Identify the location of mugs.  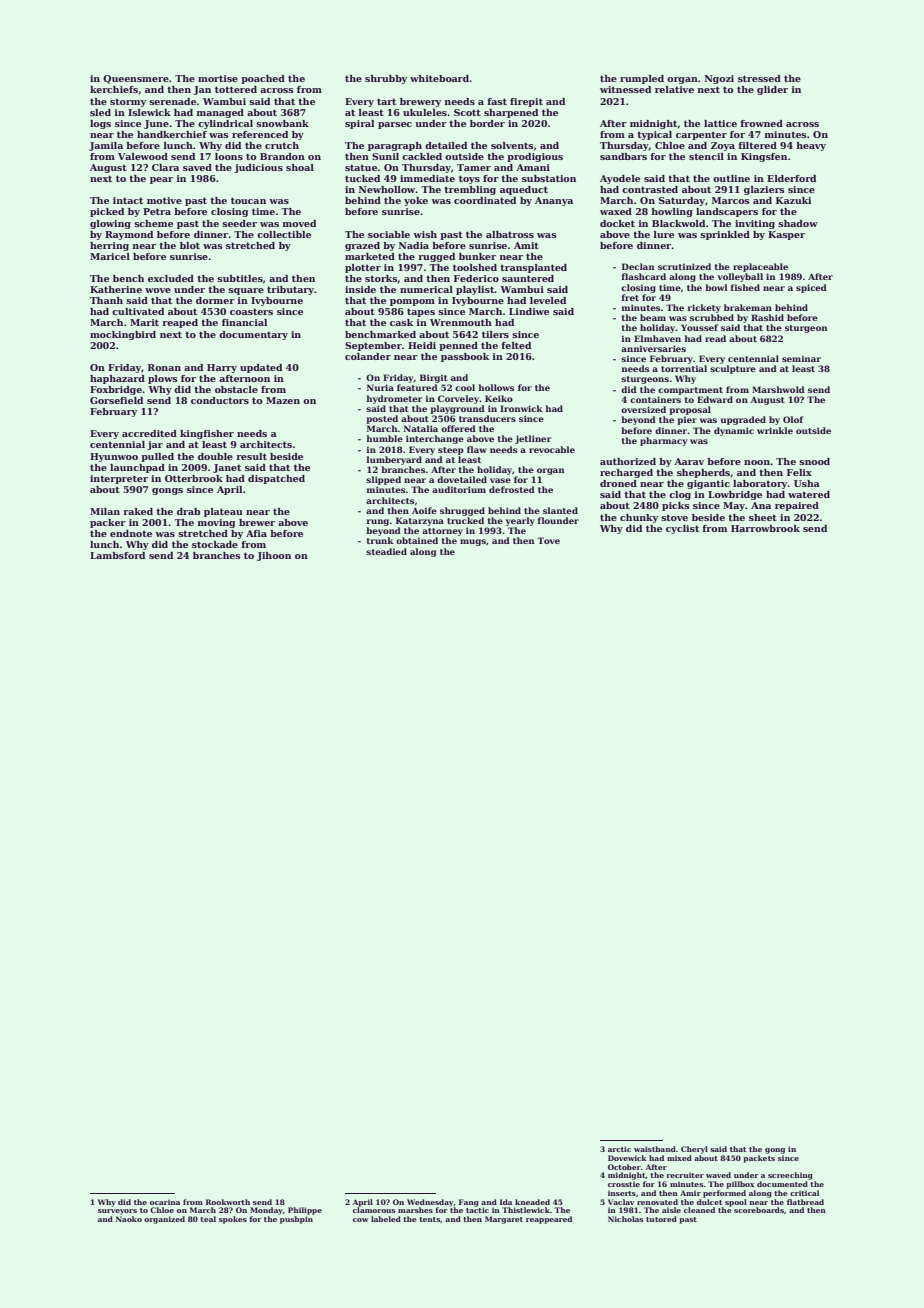
(473, 542).
